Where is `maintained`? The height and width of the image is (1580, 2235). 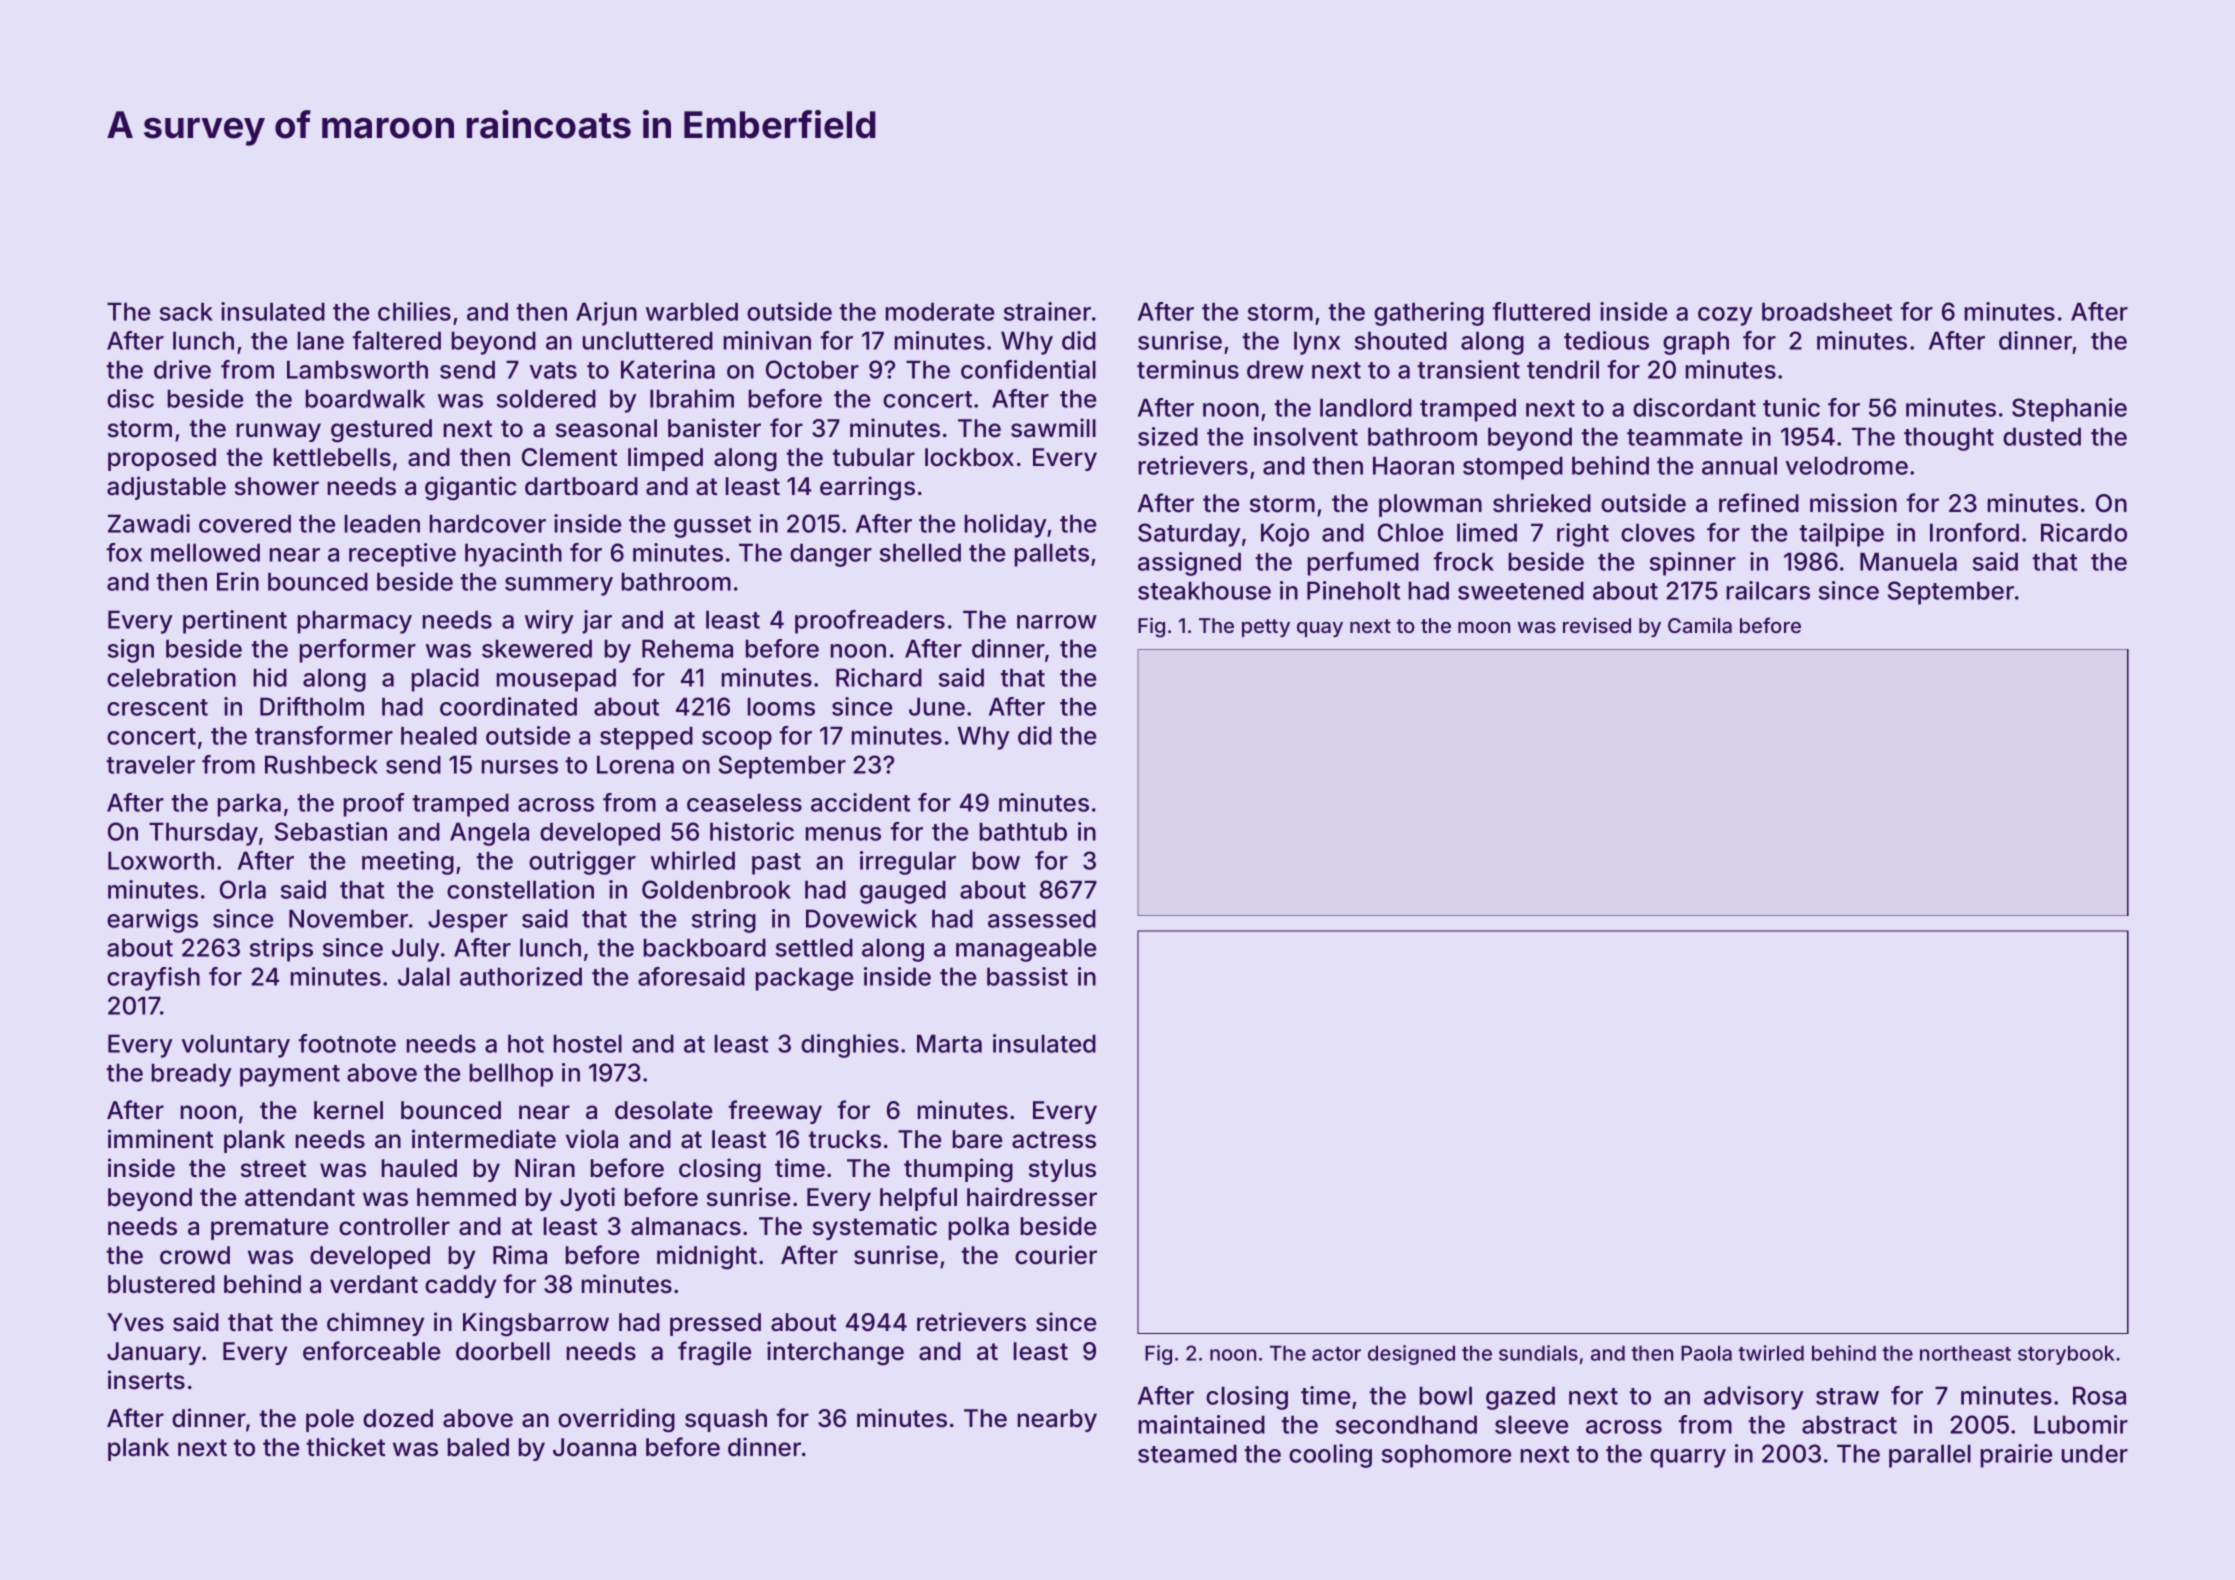
maintained is located at coordinates (1202, 1424).
